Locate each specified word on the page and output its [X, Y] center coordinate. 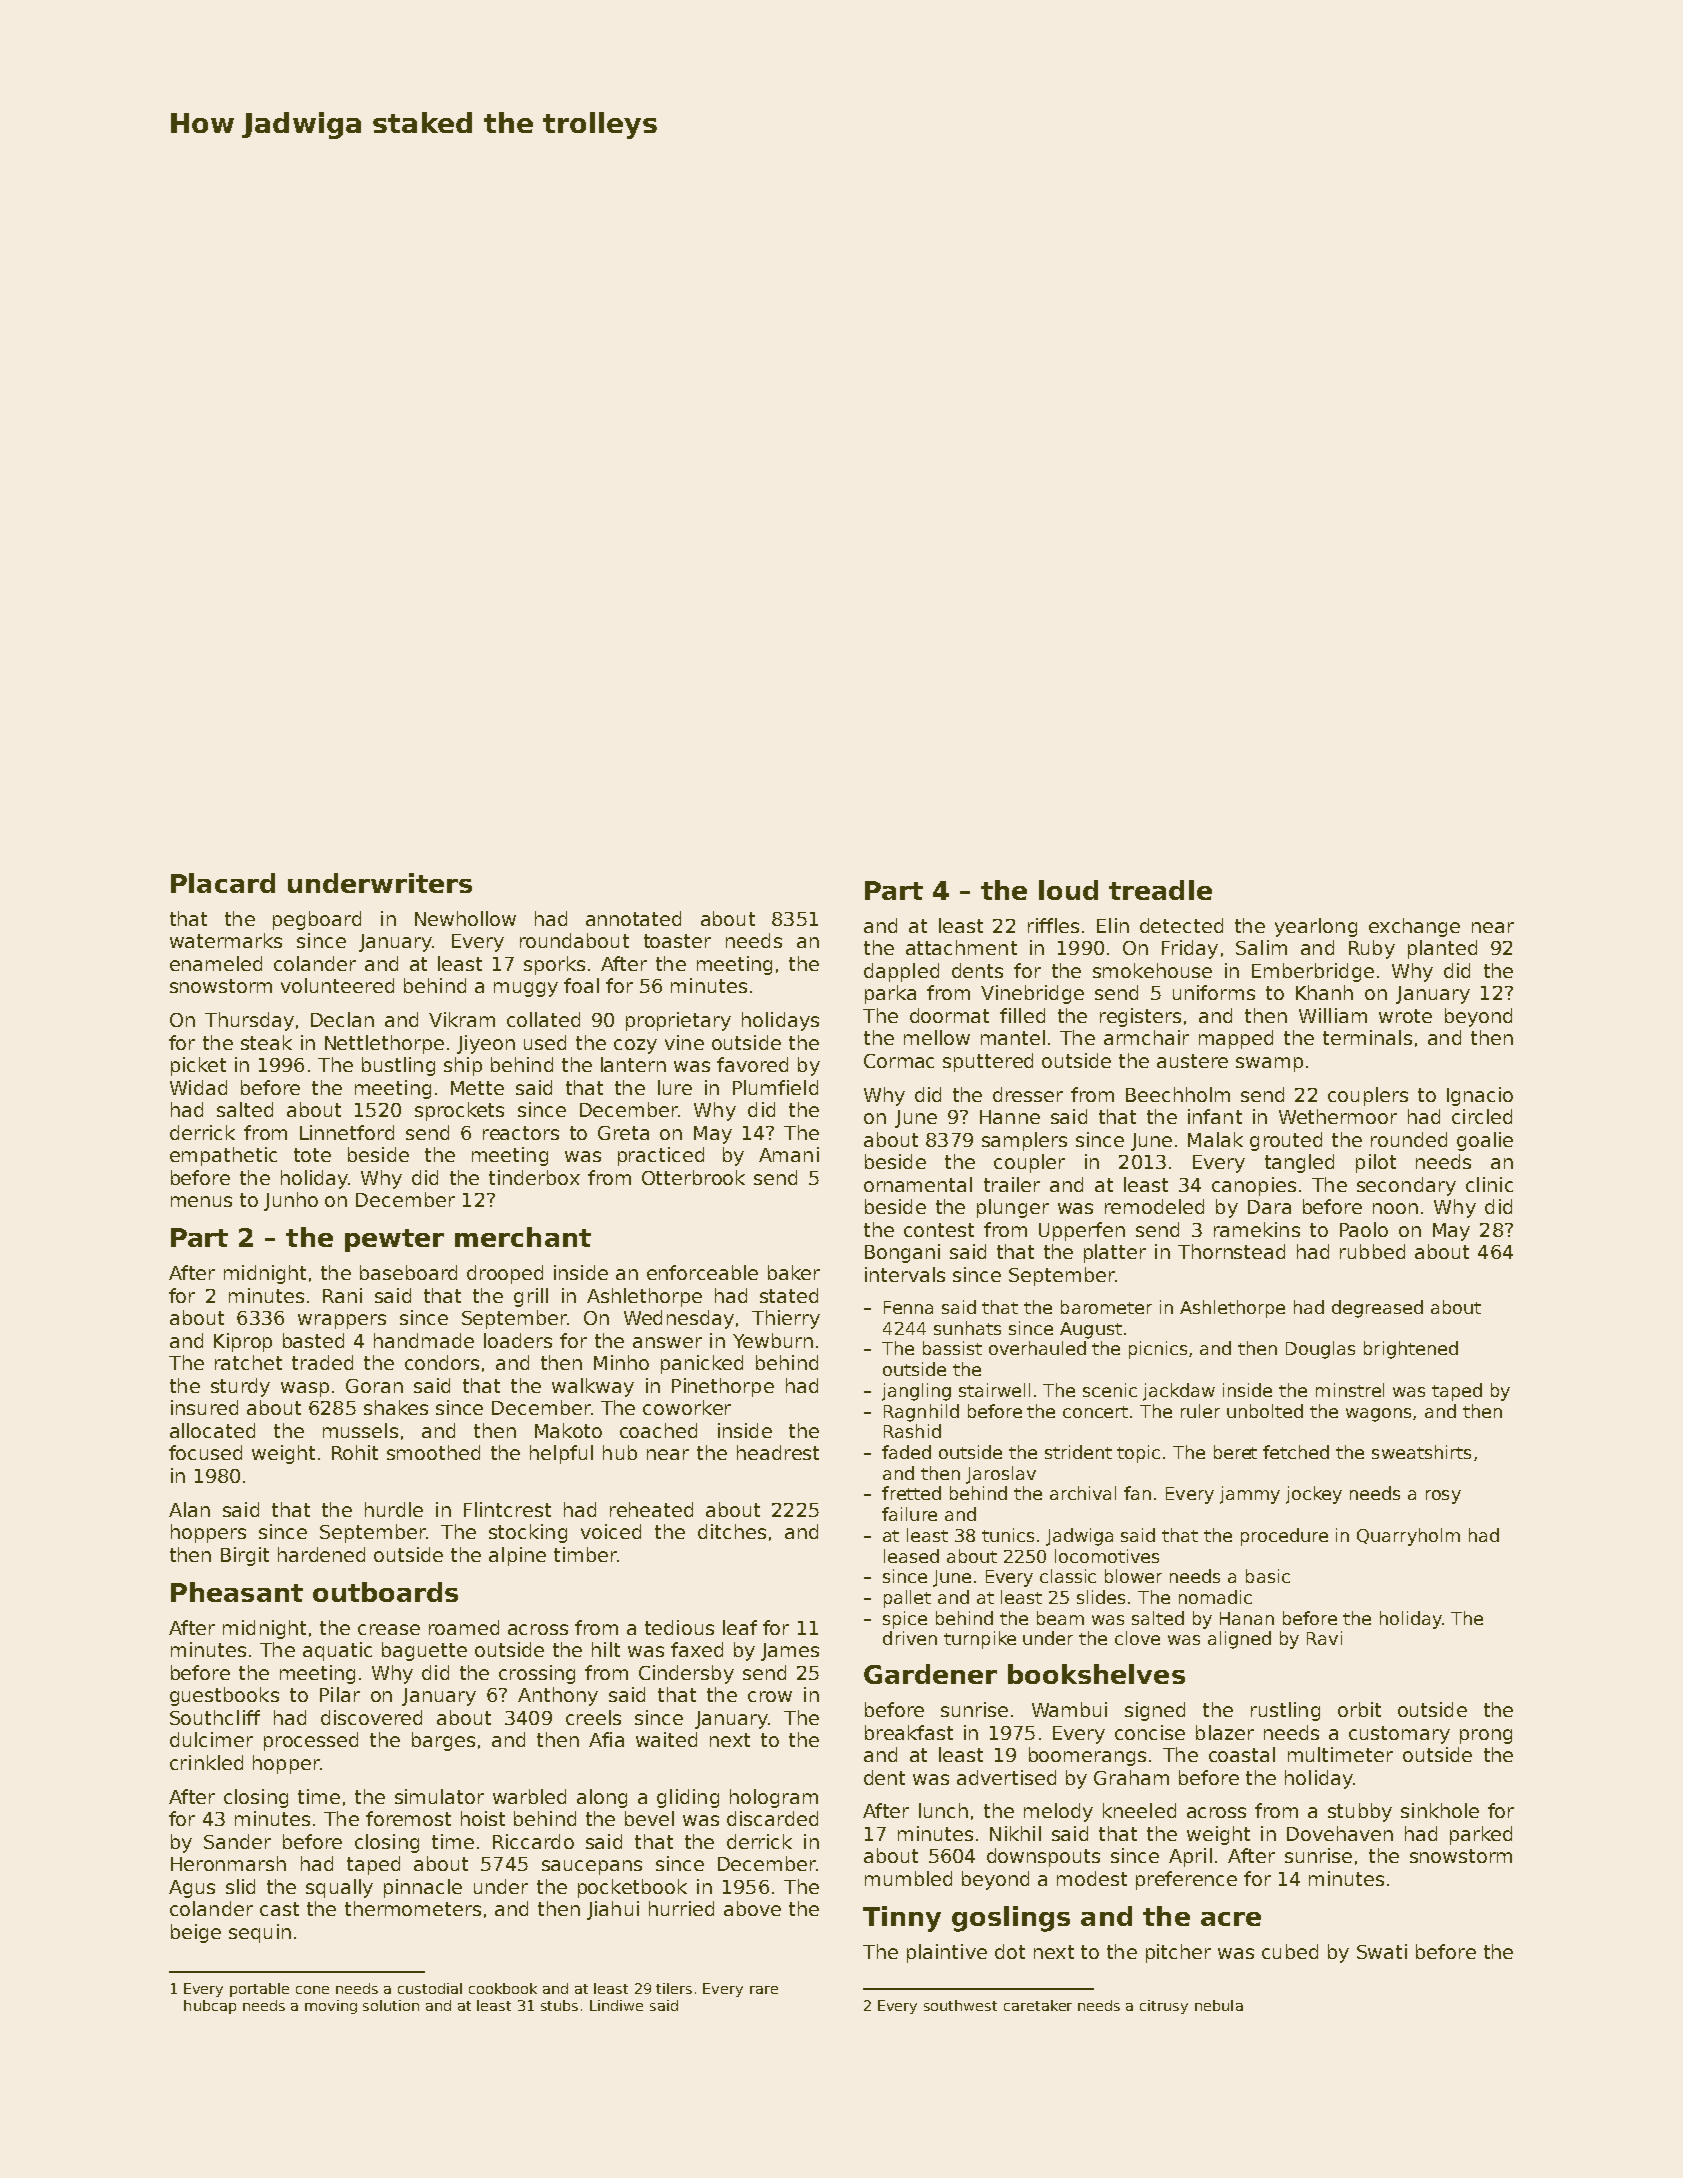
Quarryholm [1408, 1537]
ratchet [248, 1362]
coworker [687, 1407]
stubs [559, 2005]
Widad [198, 1087]
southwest [960, 2005]
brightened [1411, 1350]
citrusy [1164, 2007]
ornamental [918, 1184]
